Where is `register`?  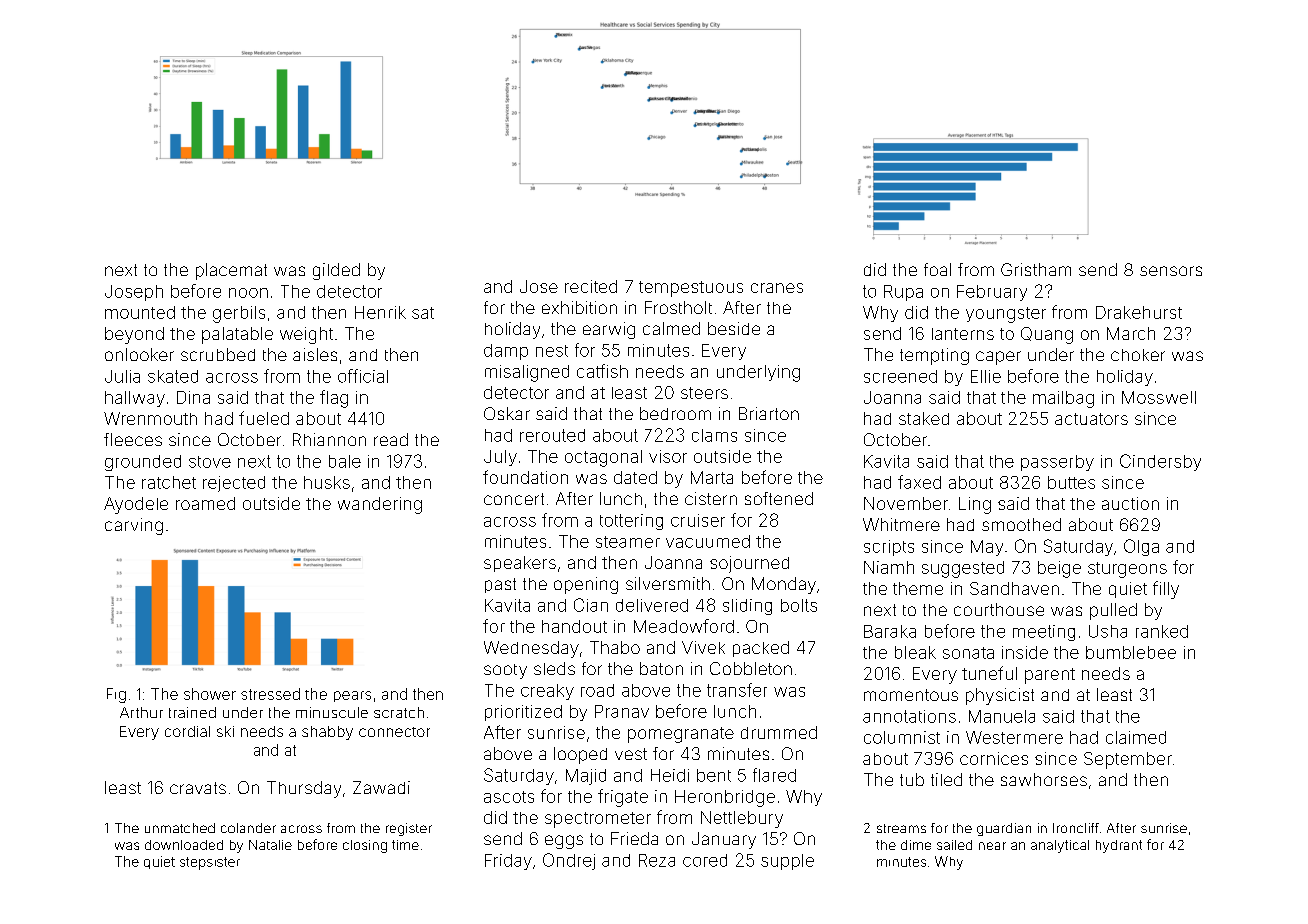 register is located at coordinates (409, 829).
